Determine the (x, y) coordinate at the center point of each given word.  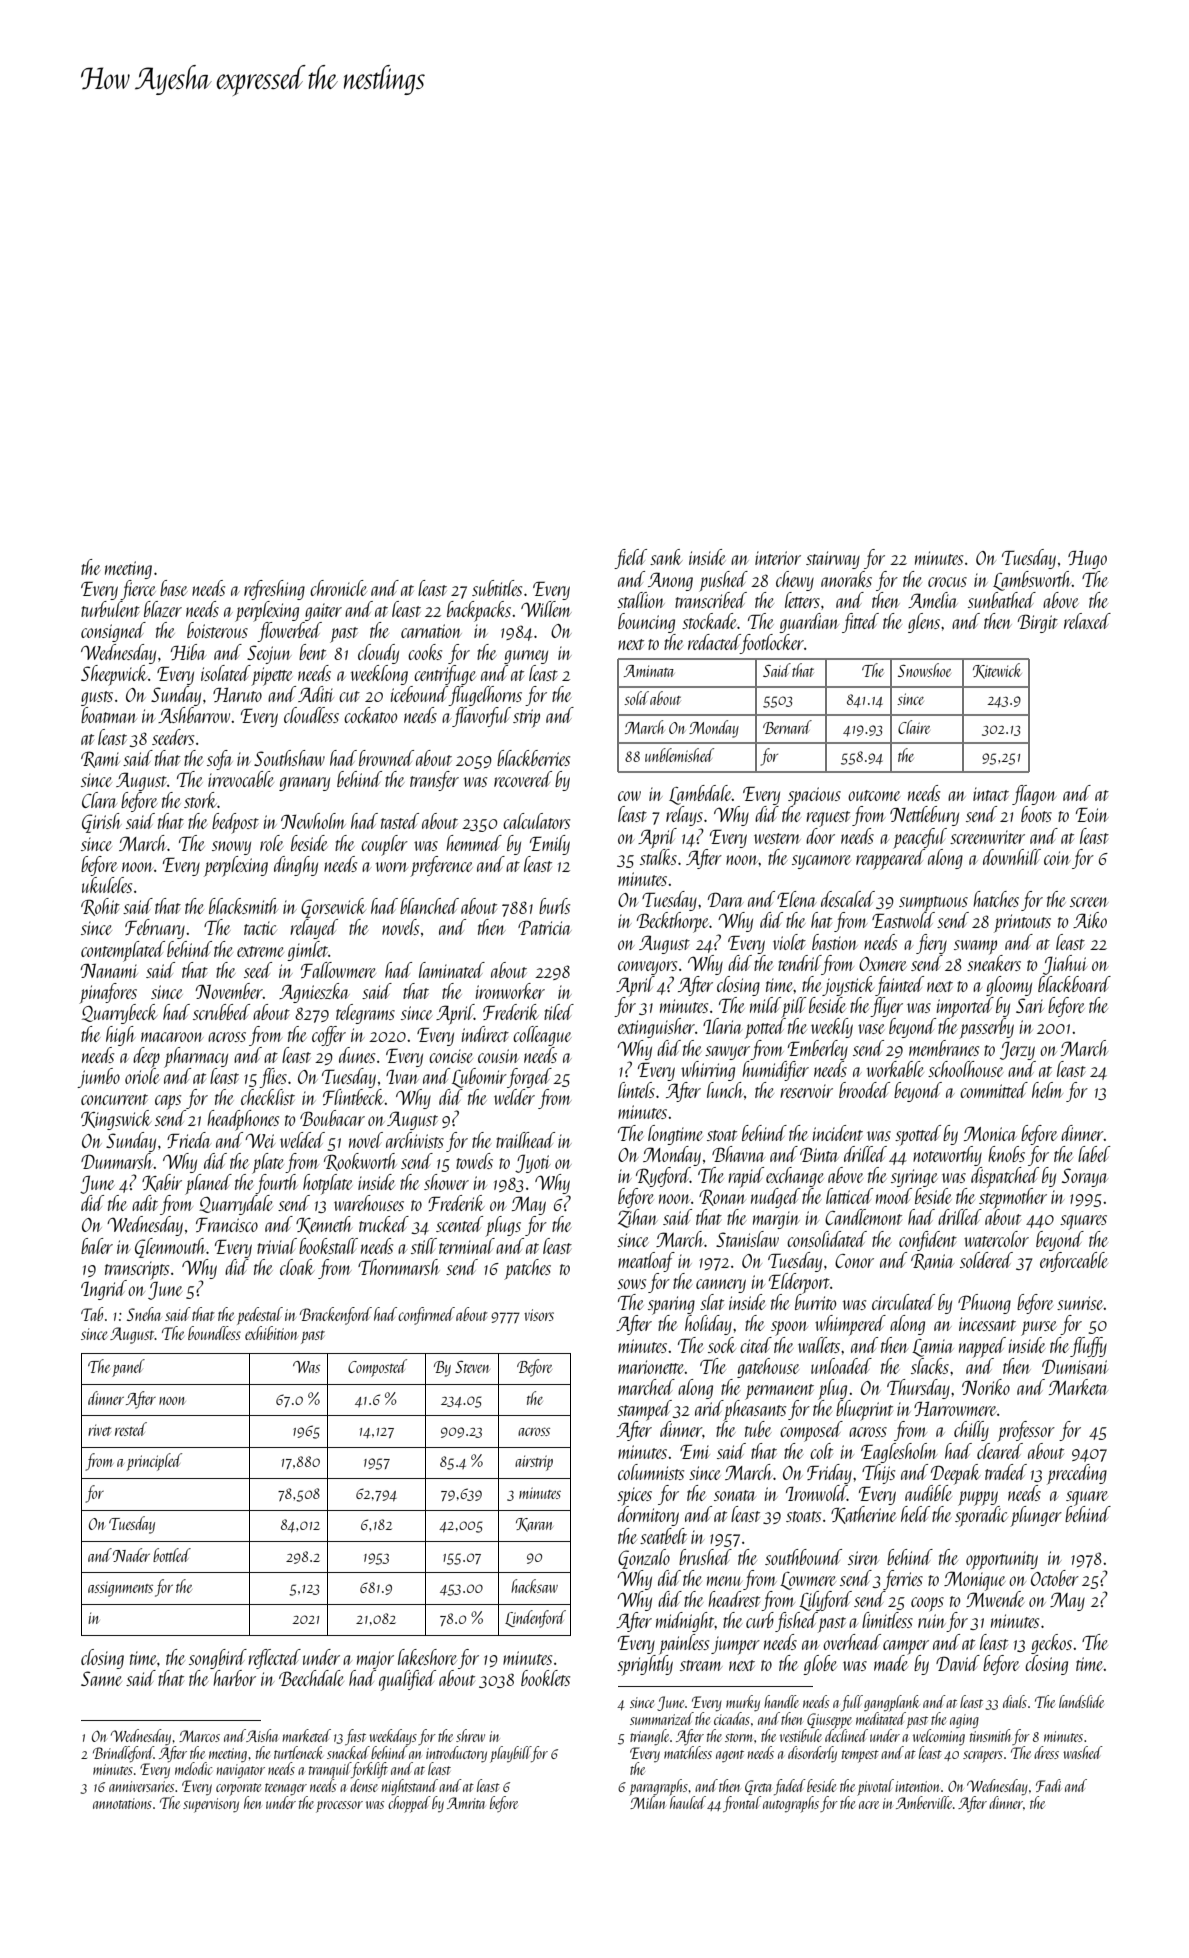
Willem (546, 609)
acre (869, 1805)
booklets (545, 1678)
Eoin (1092, 814)
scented (459, 1224)
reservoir (806, 1091)
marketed (307, 1735)
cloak (297, 1267)
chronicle (338, 588)
